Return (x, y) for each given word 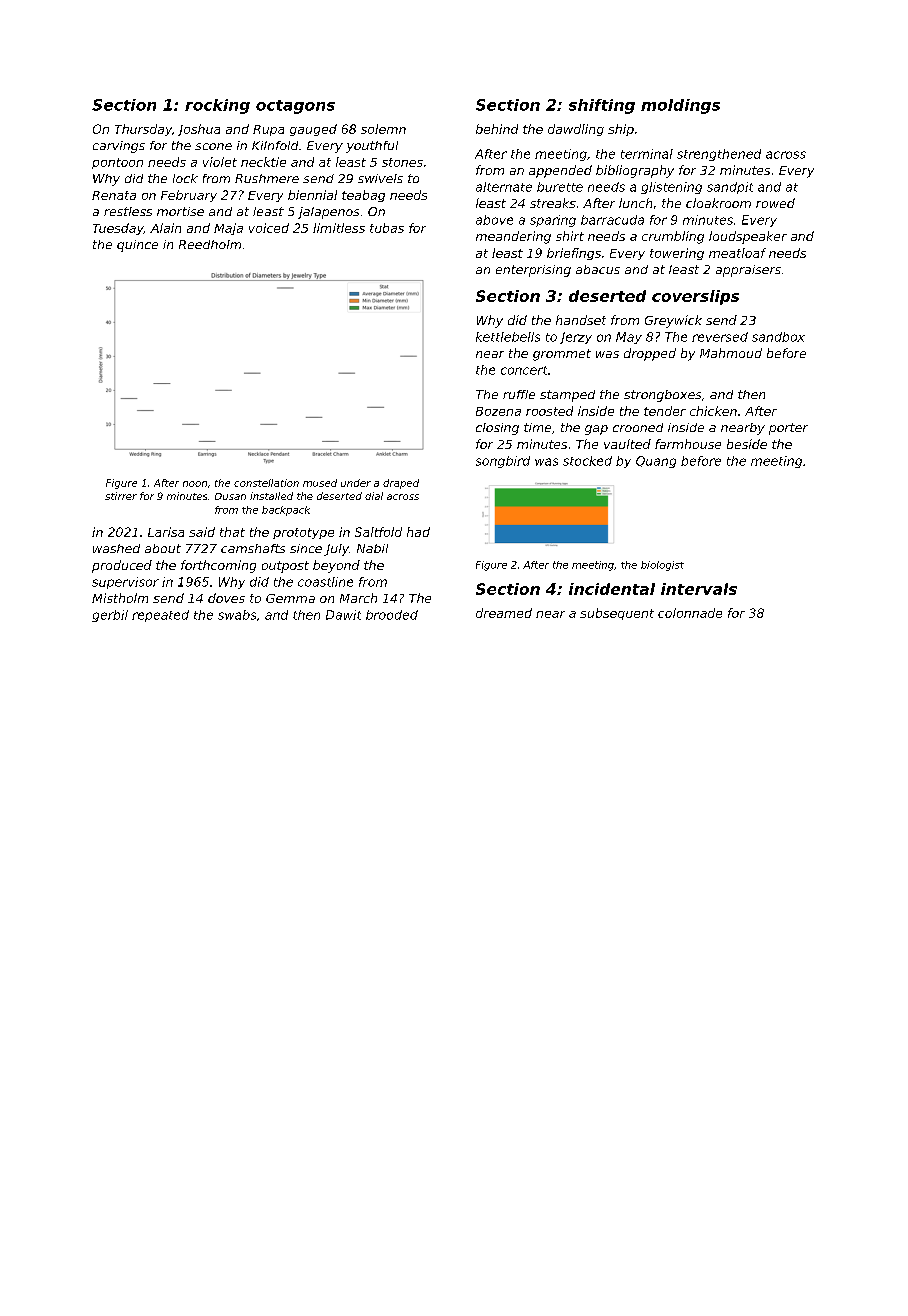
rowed (775, 203)
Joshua (199, 130)
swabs (237, 615)
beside (747, 444)
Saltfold (378, 532)
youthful (372, 147)
